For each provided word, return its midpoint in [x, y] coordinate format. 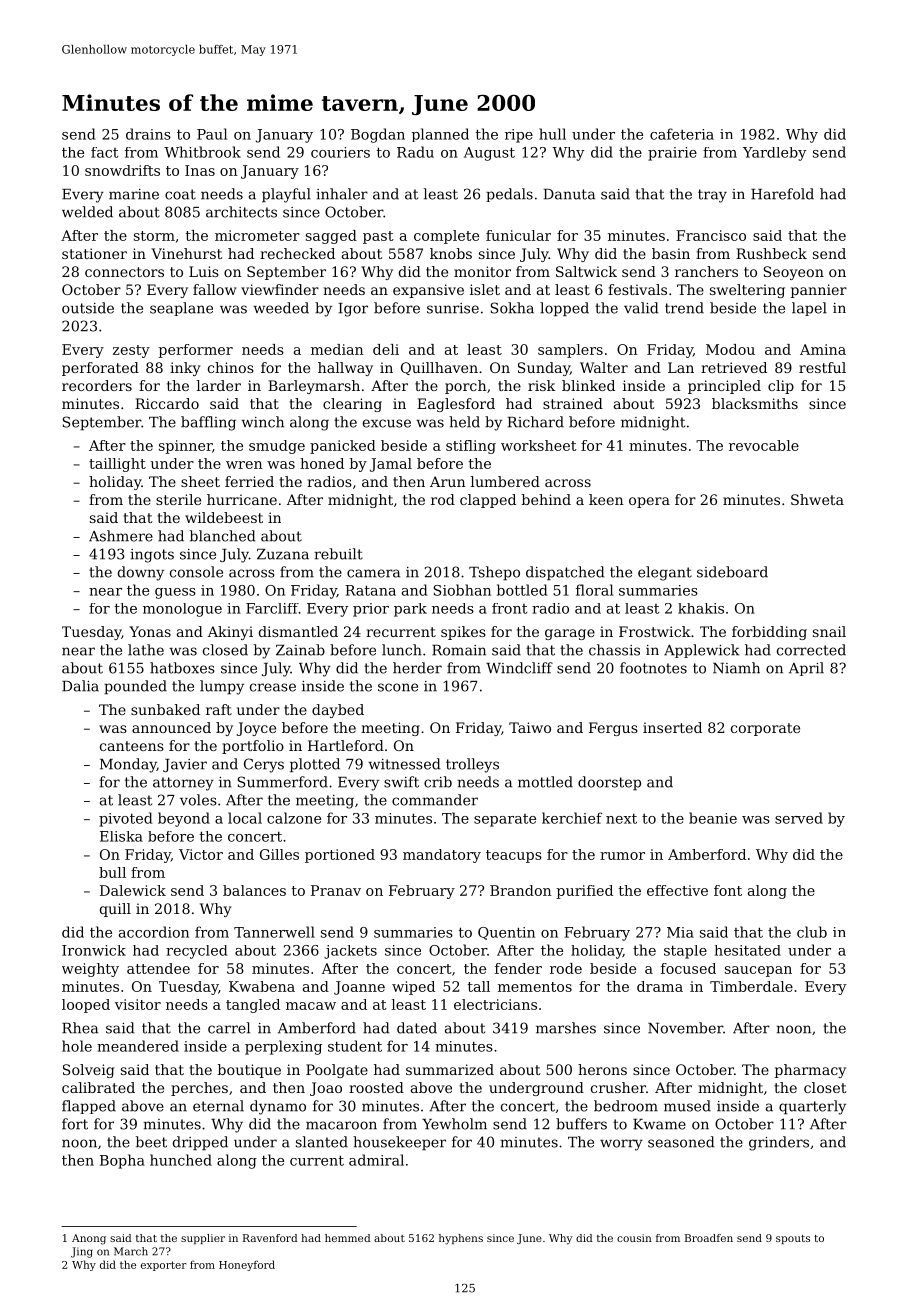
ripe [519, 136]
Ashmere [121, 536]
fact [104, 152]
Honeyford [247, 1265]
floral [594, 590]
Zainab [300, 650]
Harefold [782, 194]
